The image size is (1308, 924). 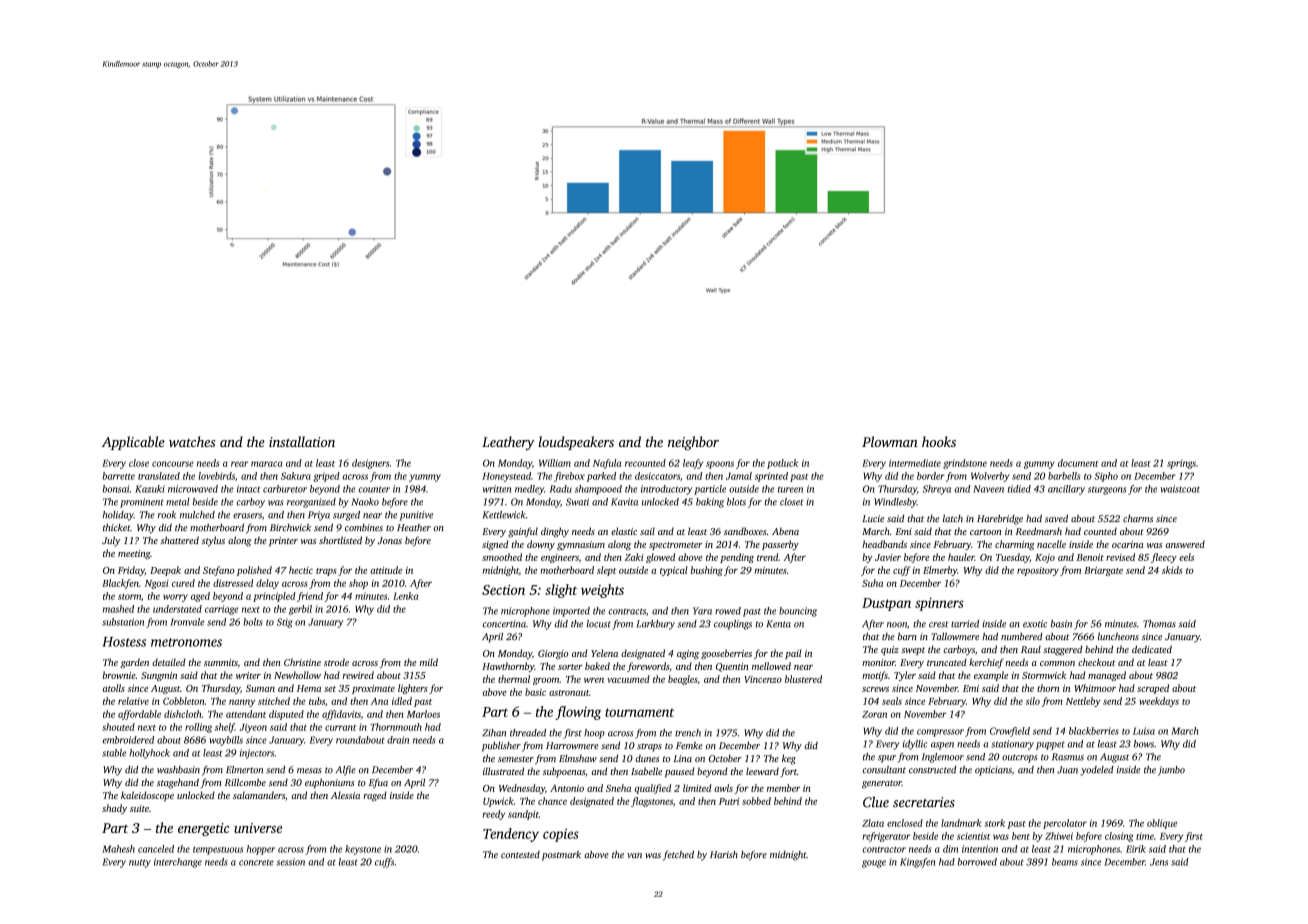 What do you see at coordinates (114, 809) in the screenshot?
I see `shady` at bounding box center [114, 809].
